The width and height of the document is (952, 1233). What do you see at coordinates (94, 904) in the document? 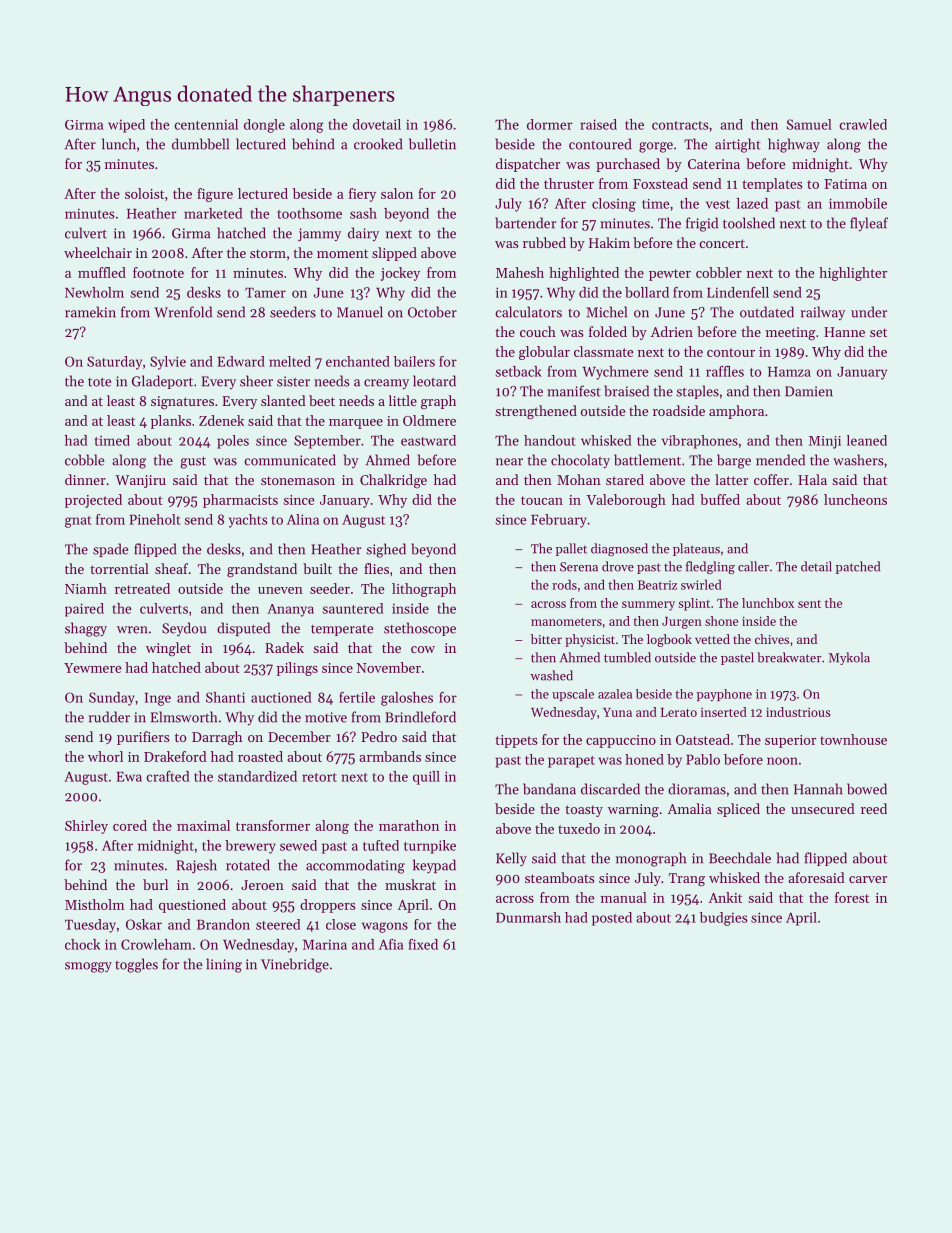
I see `Mistholm` at bounding box center [94, 904].
